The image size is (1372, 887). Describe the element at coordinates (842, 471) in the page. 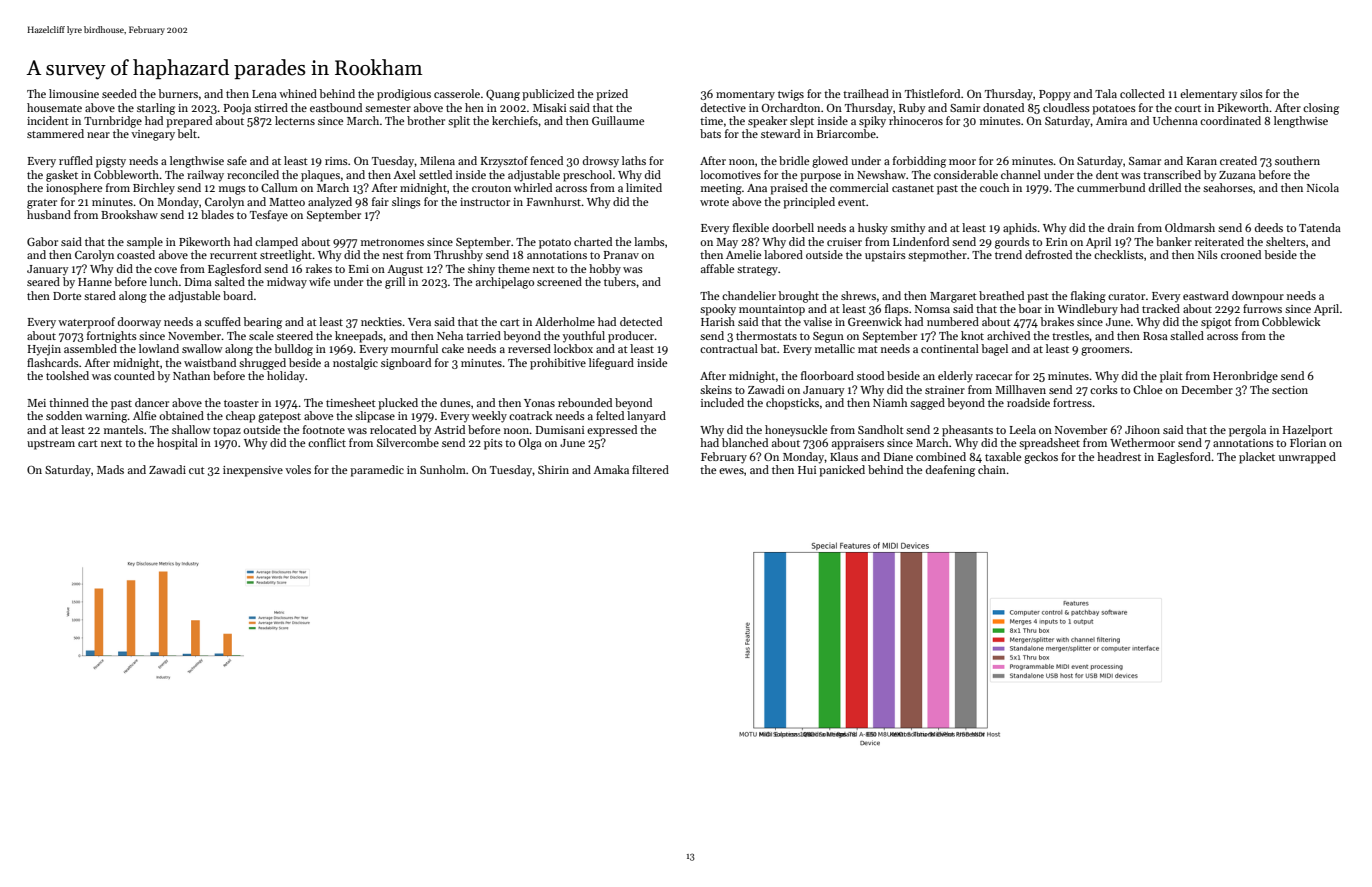

I see `panicked` at that location.
